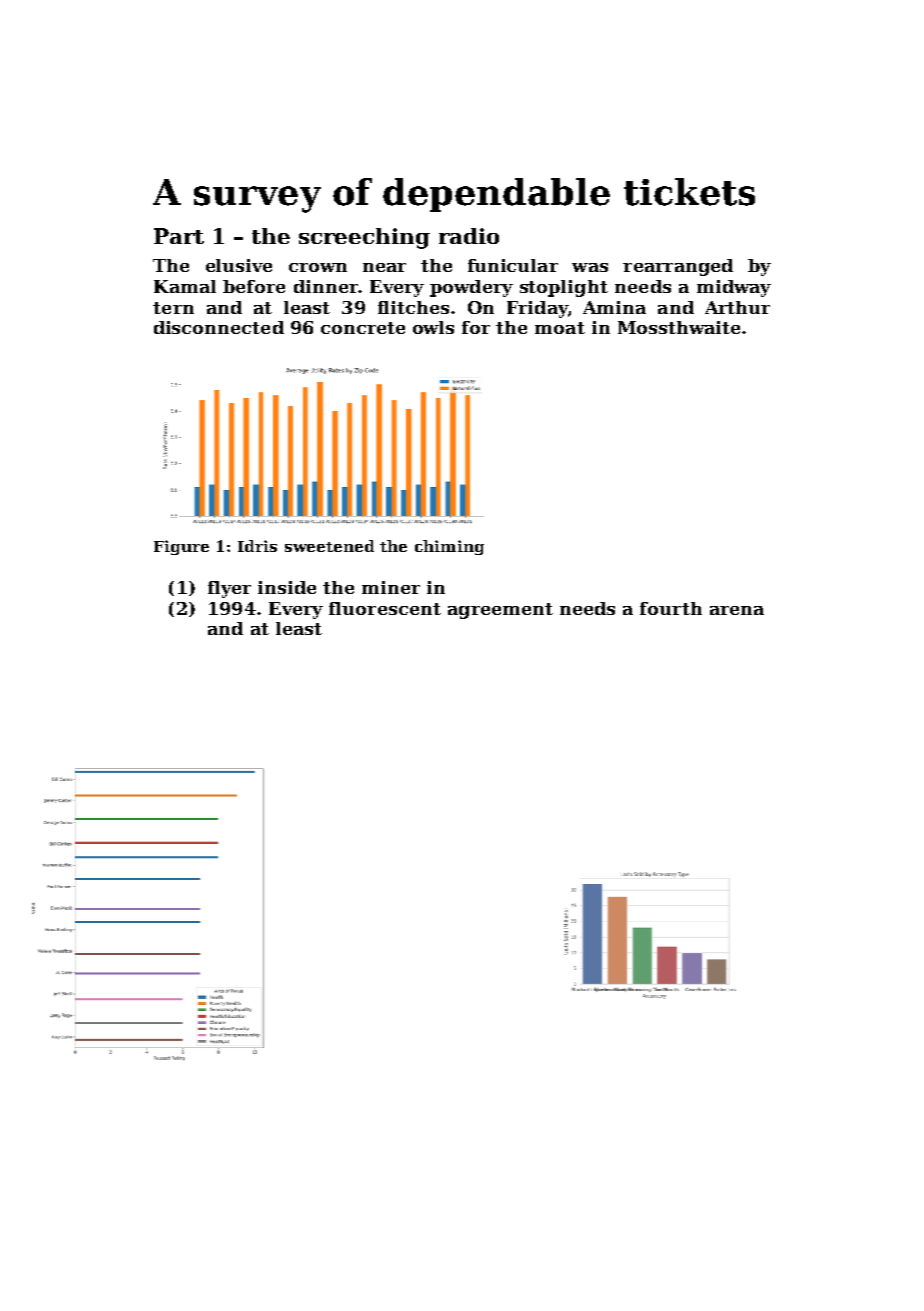 The image size is (924, 1311). What do you see at coordinates (413, 307) in the screenshot?
I see `flitches` at bounding box center [413, 307].
